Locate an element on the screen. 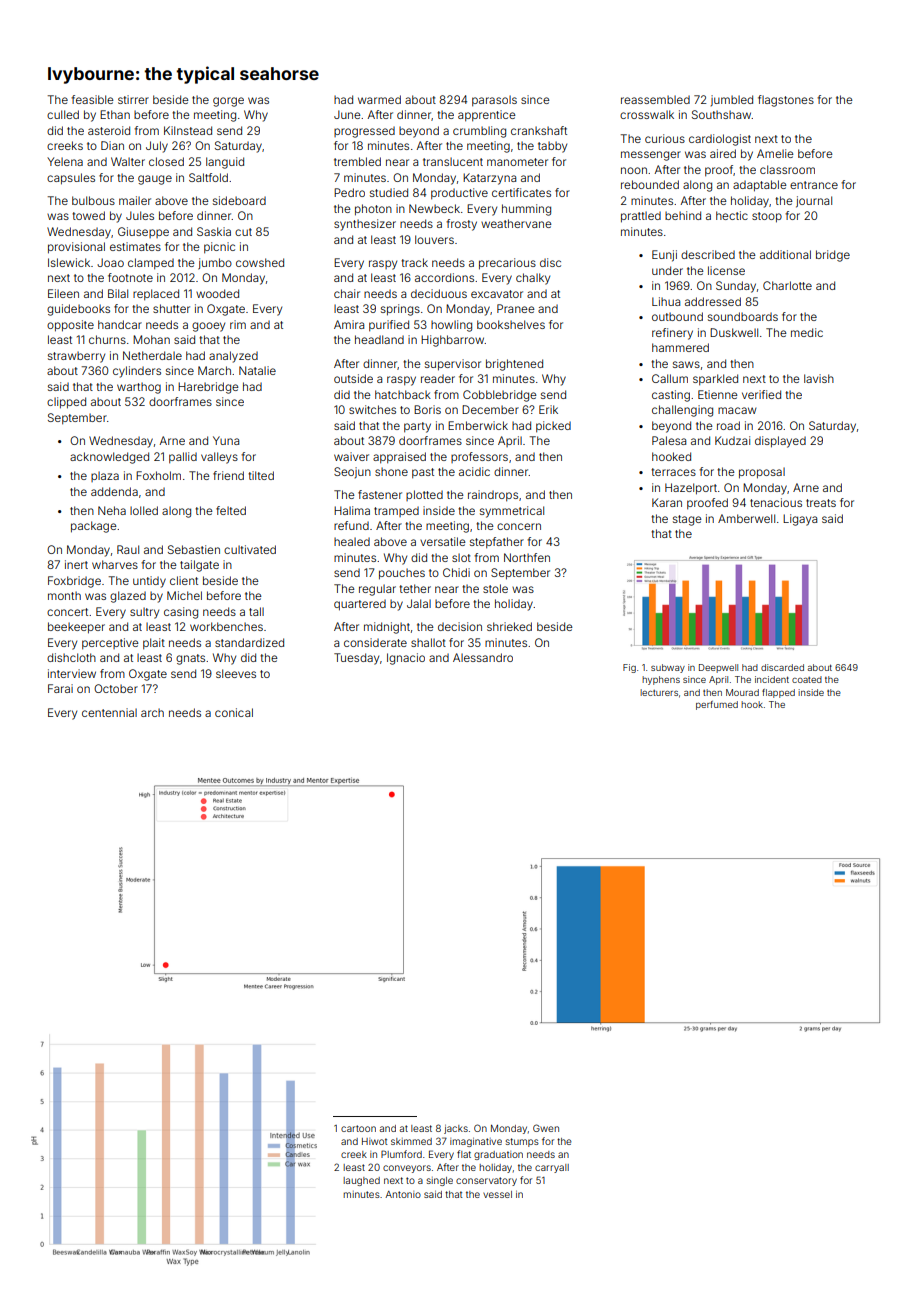 The height and width of the screenshot is (1316, 908). Ignacio is located at coordinates (406, 659).
